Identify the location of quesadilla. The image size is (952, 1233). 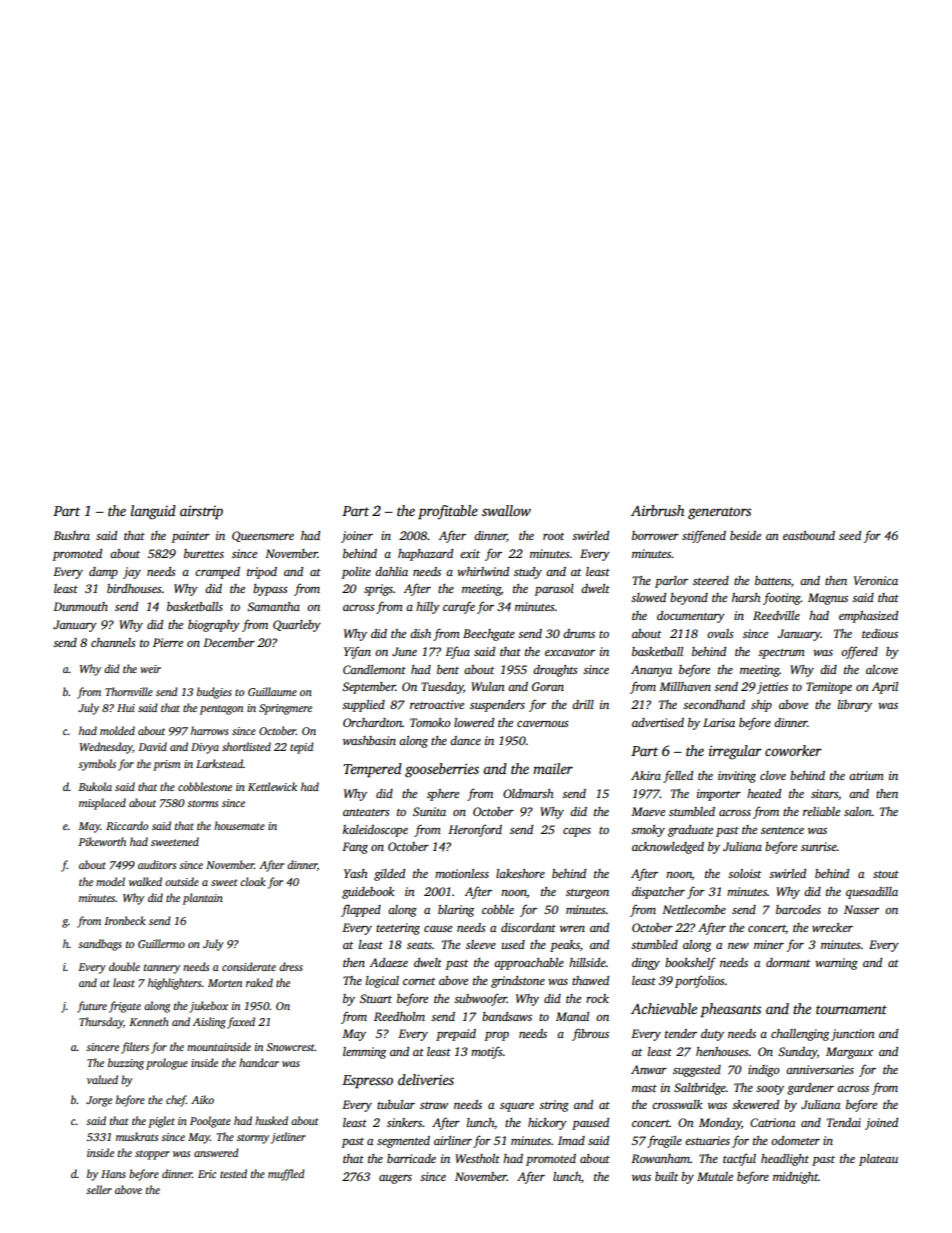
(872, 893).
